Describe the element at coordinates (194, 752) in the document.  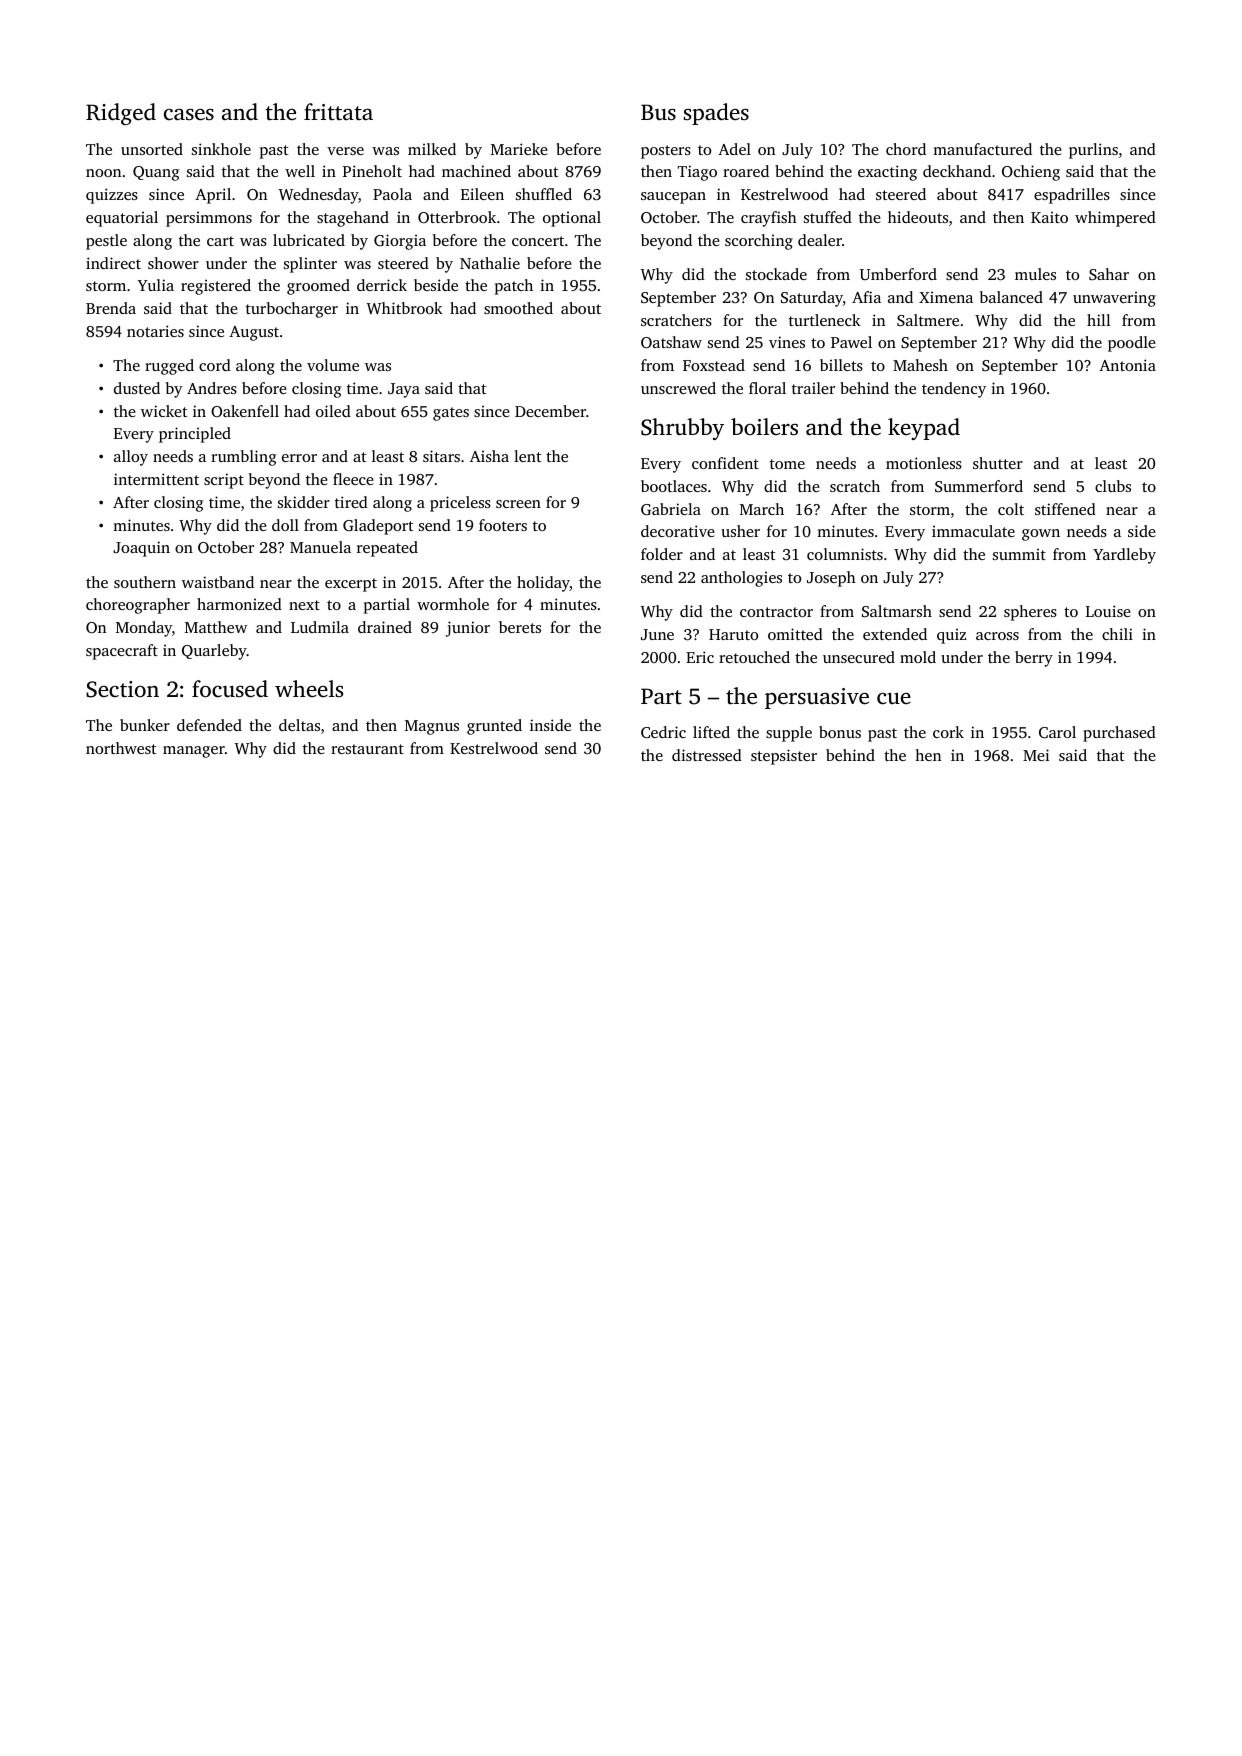
I see `manager` at that location.
